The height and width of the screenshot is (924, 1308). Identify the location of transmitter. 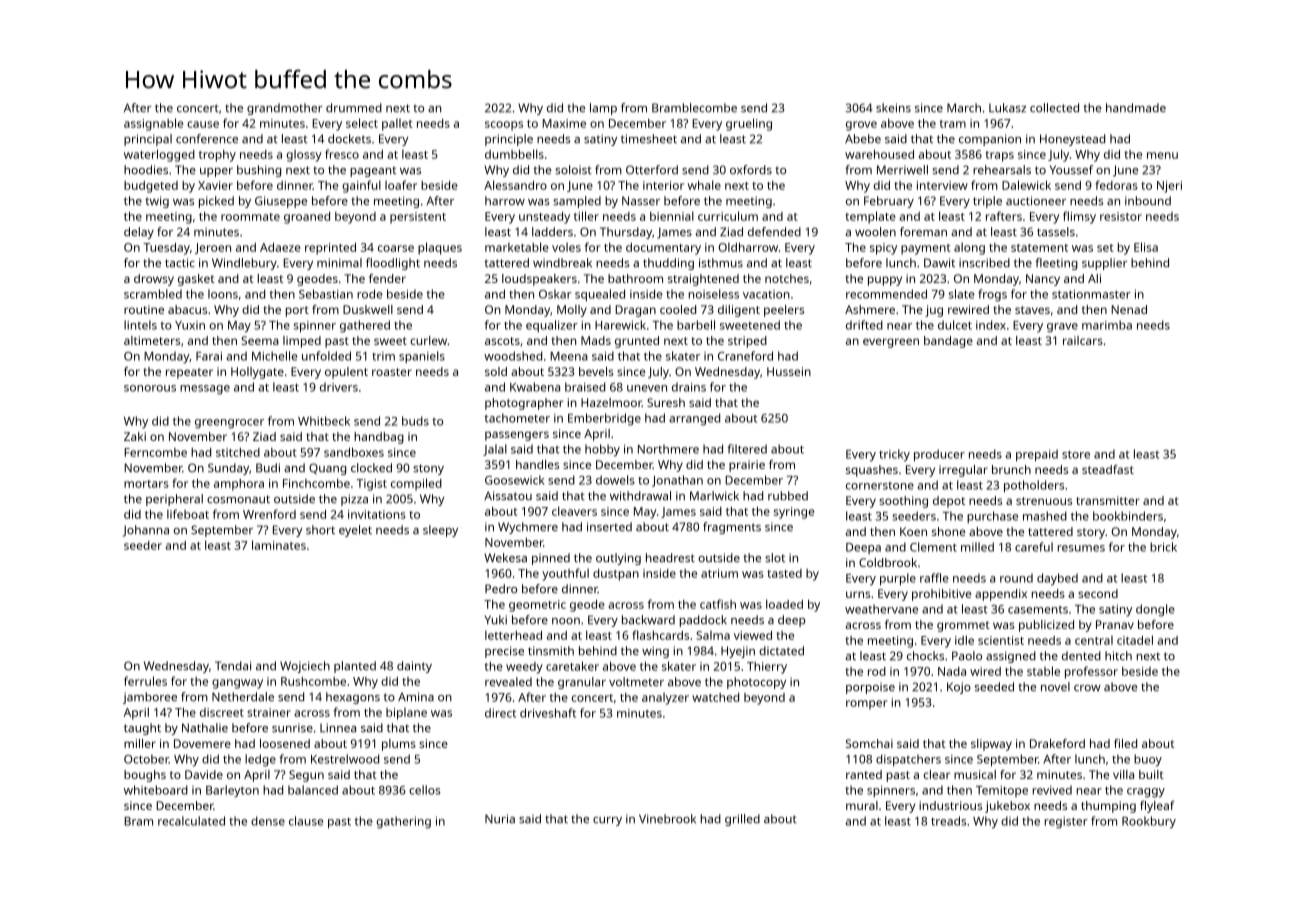
(1108, 500).
